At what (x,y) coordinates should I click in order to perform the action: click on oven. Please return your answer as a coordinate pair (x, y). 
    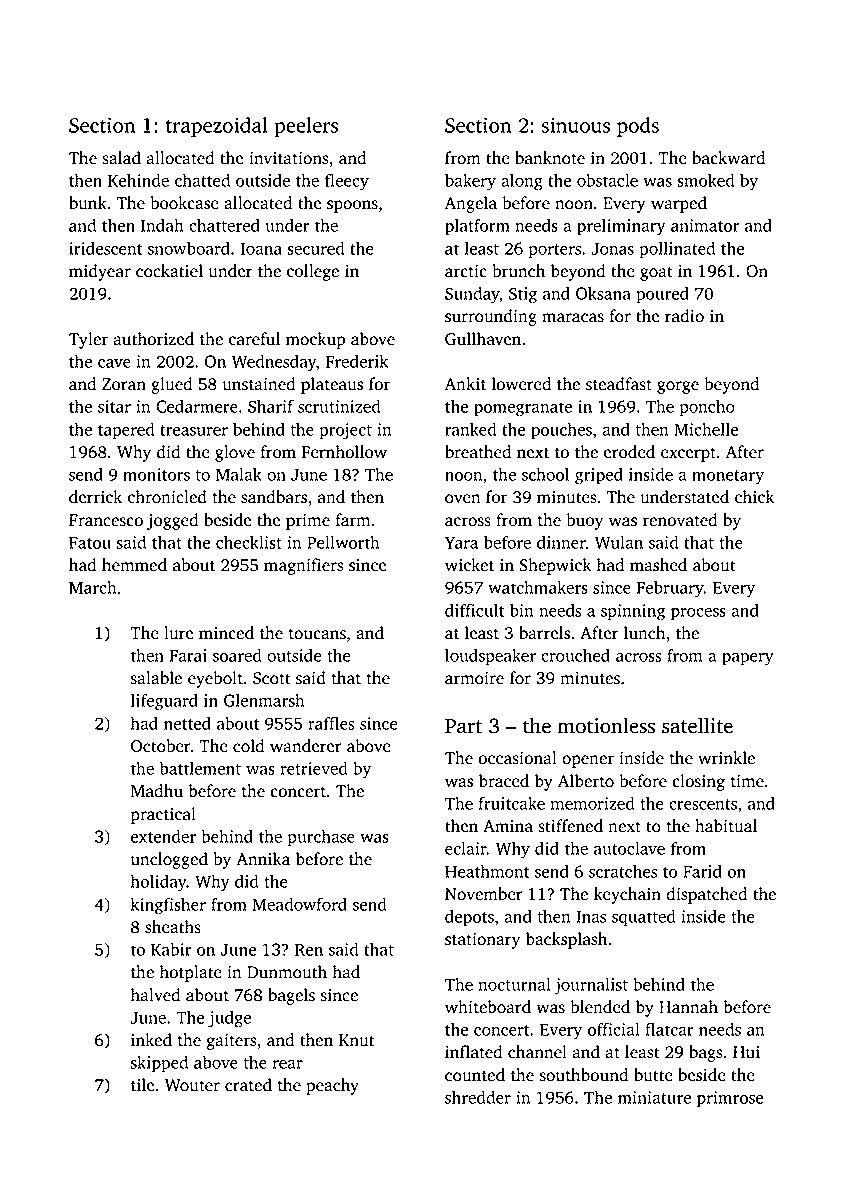
    Looking at the image, I should click on (463, 499).
